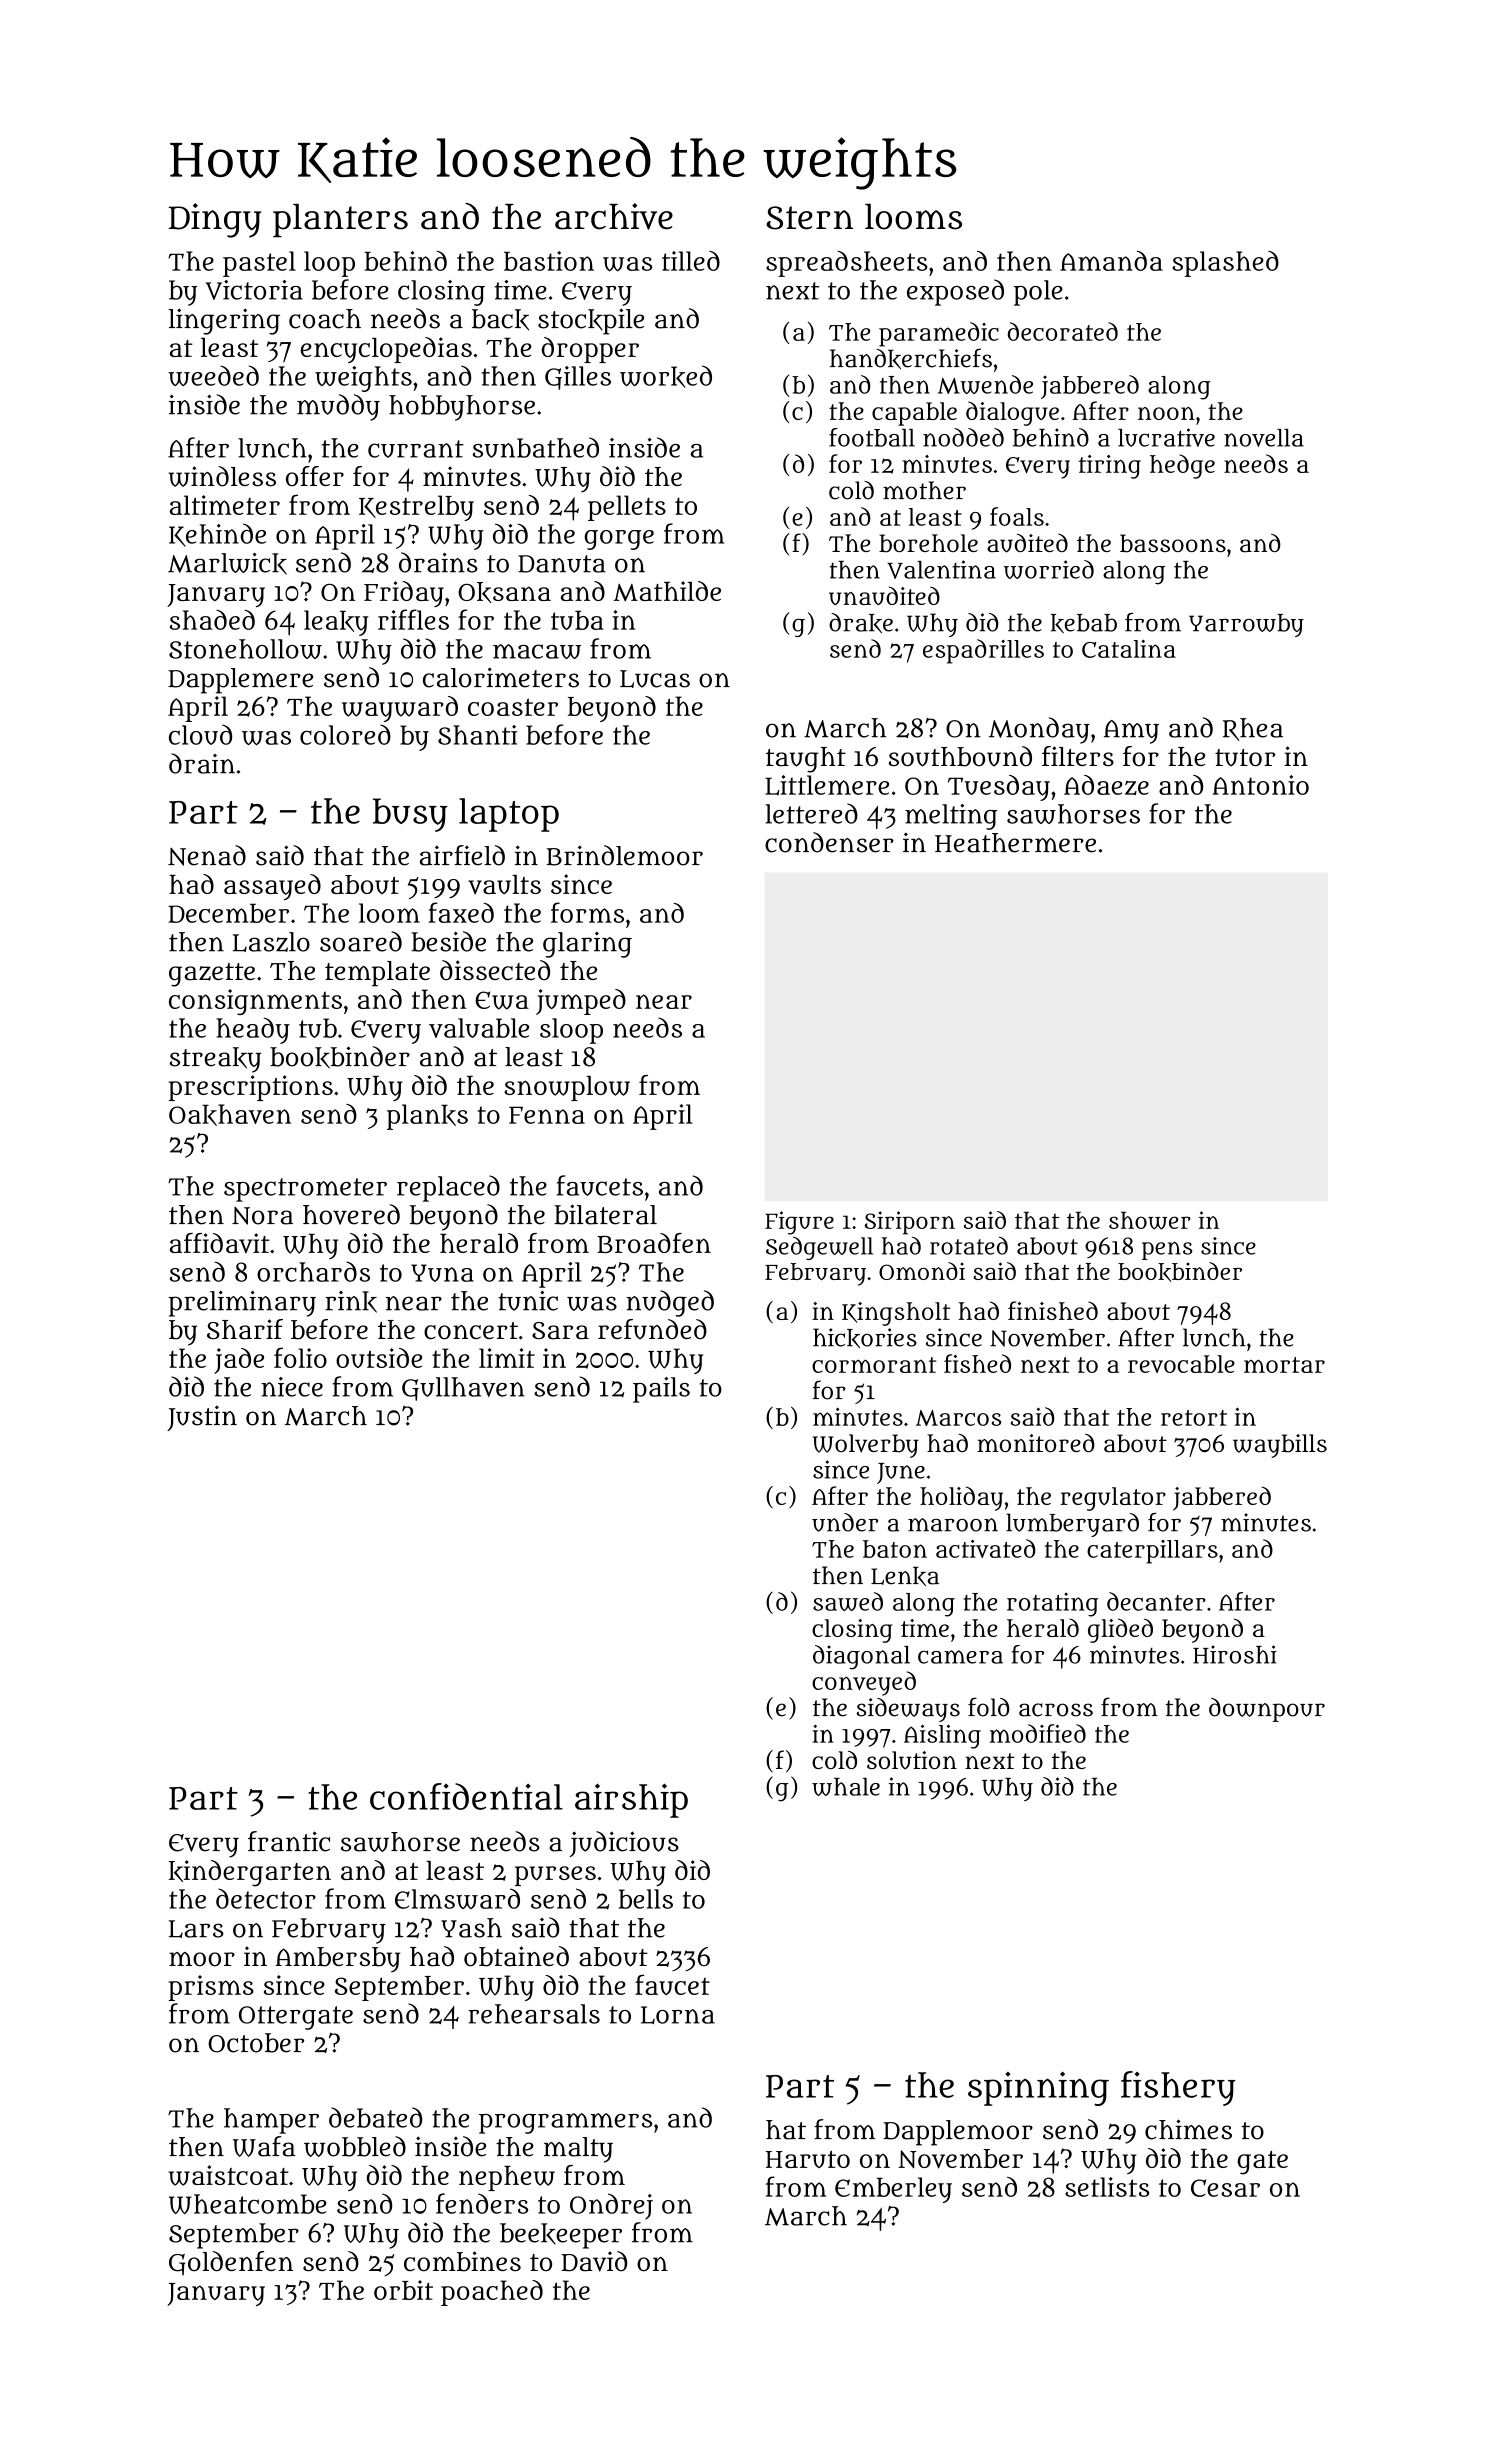 The width and height of the screenshot is (1496, 2464). I want to click on planters, so click(340, 221).
